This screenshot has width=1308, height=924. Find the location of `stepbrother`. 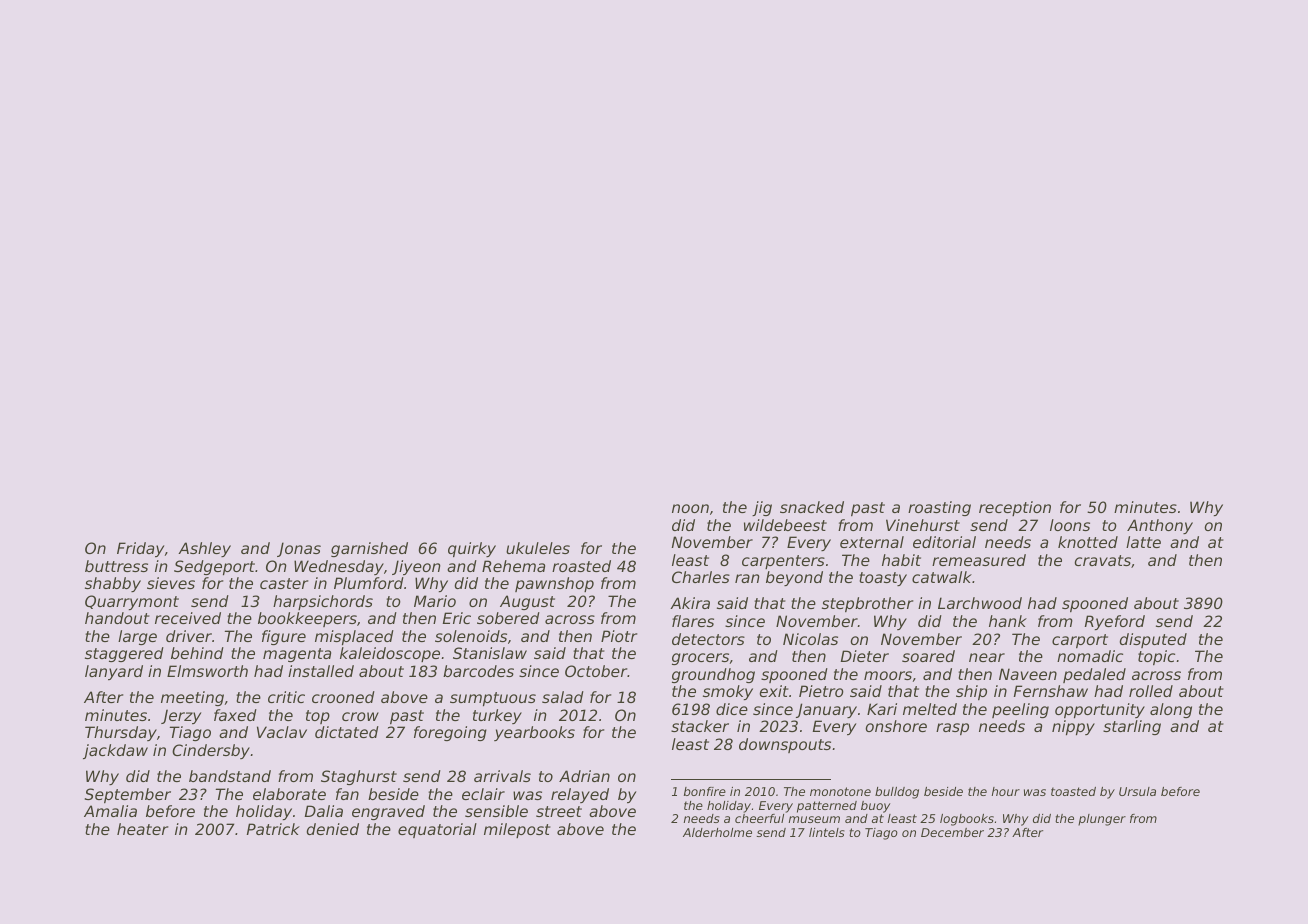

stepbrother is located at coordinates (867, 604).
